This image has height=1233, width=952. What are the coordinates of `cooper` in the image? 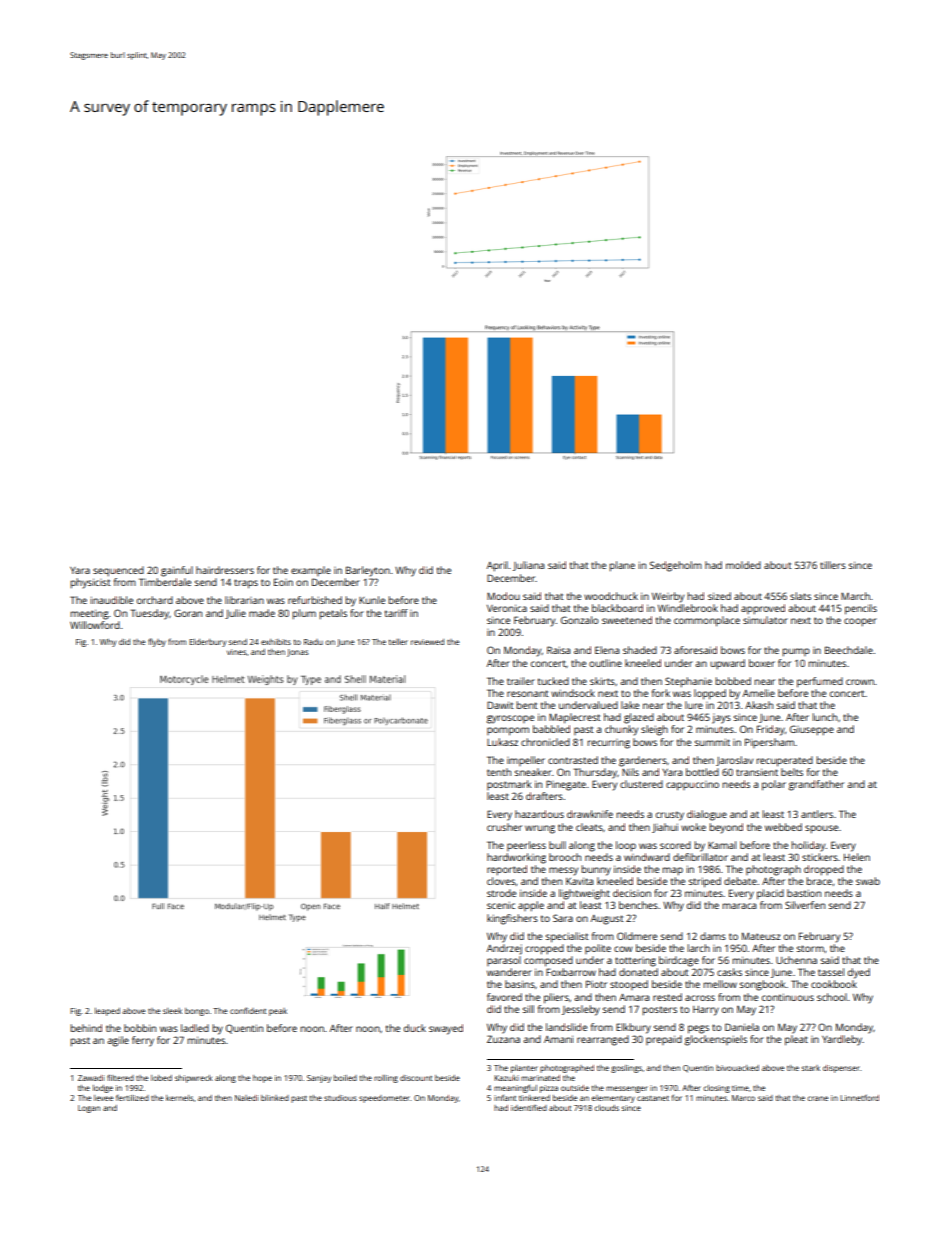 It's located at (860, 622).
